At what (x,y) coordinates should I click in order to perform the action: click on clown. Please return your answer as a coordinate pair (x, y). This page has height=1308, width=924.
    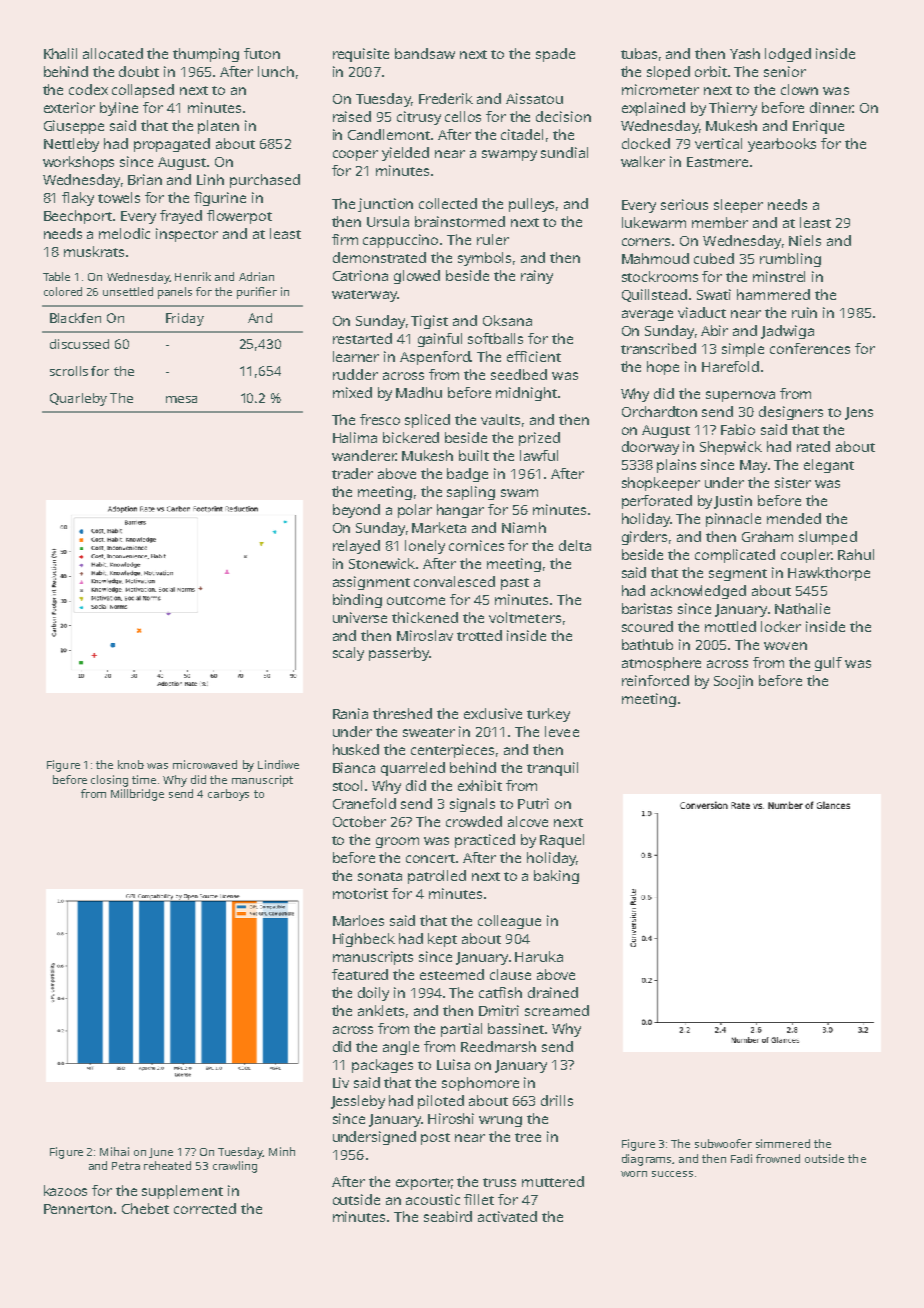
    Looking at the image, I should click on (799, 89).
